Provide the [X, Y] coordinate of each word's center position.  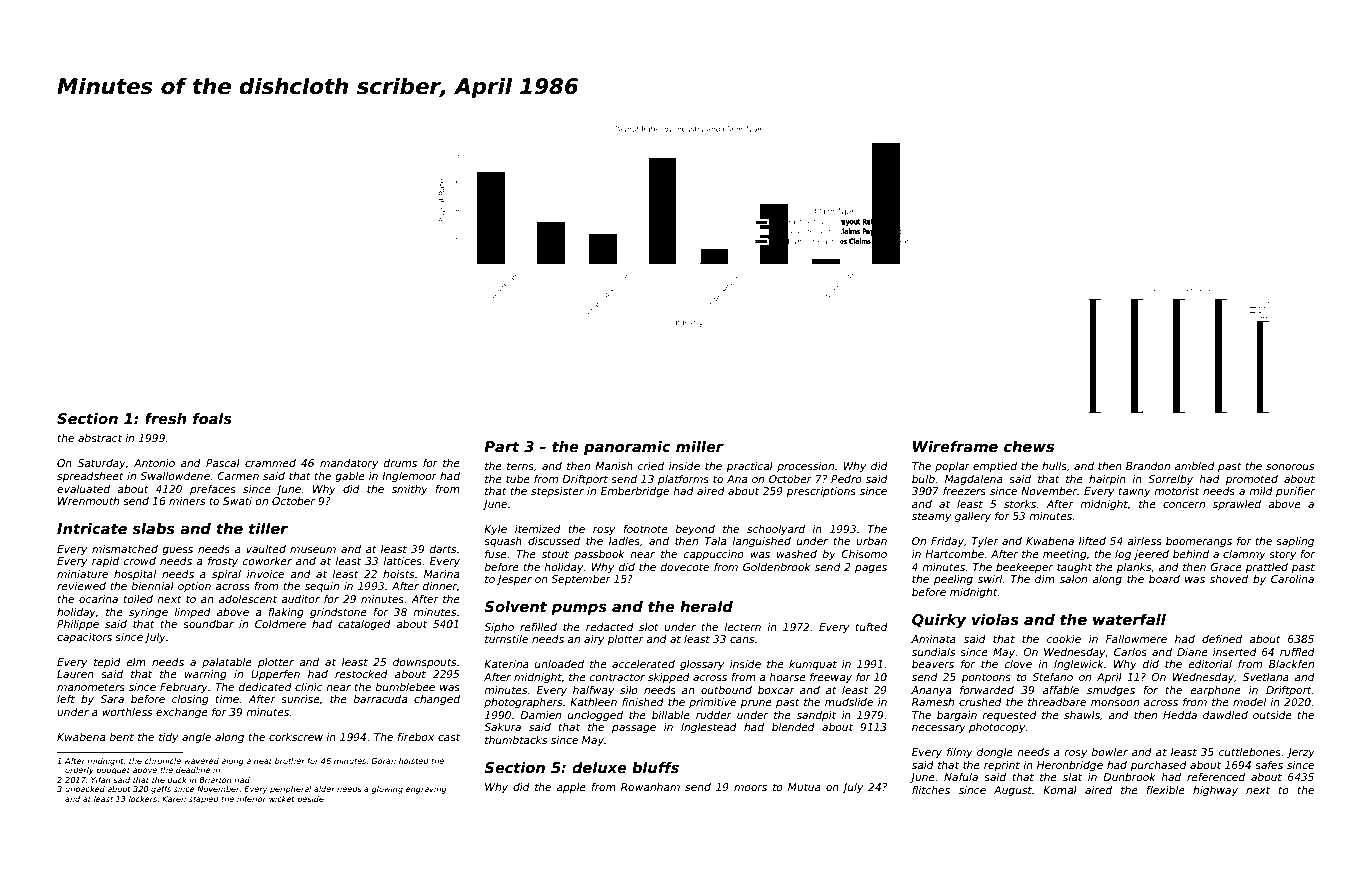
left [66, 699]
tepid [107, 663]
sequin [322, 587]
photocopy [997, 728]
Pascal [223, 463]
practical [749, 467]
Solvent [515, 606]
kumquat [813, 665]
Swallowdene [175, 476]
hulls [1054, 466]
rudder [714, 715]
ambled [1195, 466]
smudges [1111, 691]
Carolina [1292, 579]
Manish [614, 466]
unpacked [85, 790]
